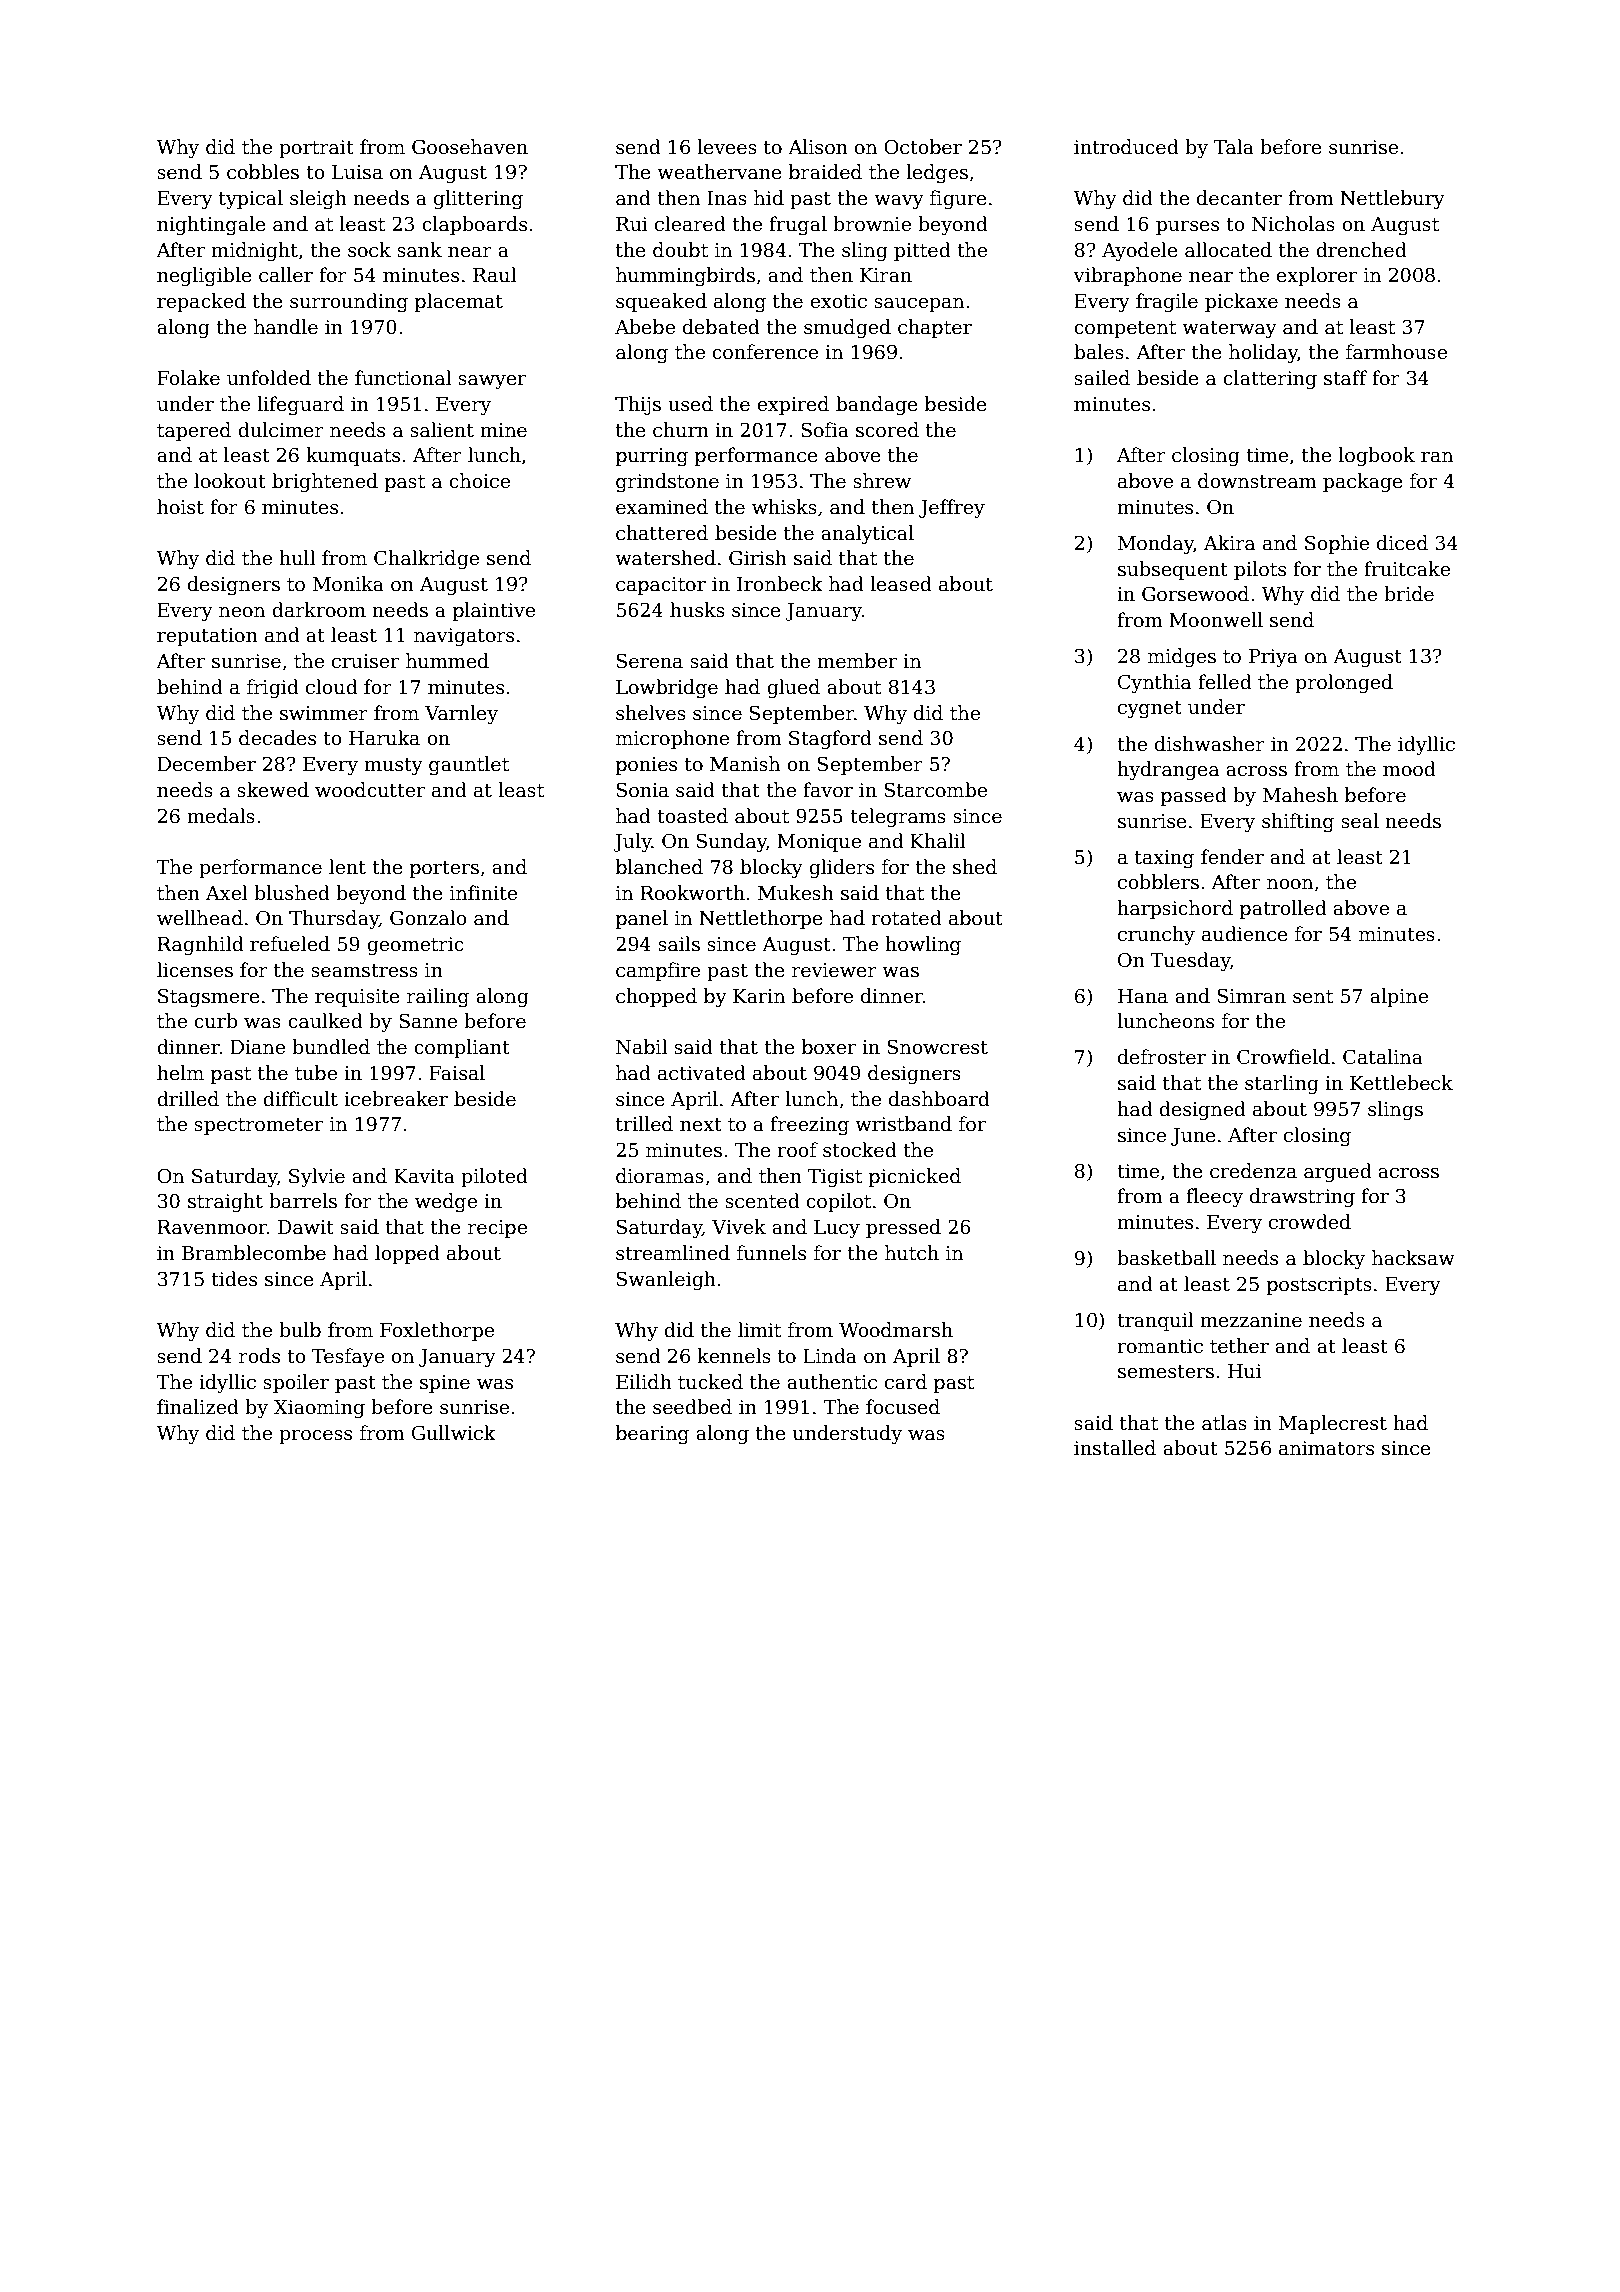  Describe the element at coordinates (952, 508) in the page. I see `Jeffrey` at that location.
